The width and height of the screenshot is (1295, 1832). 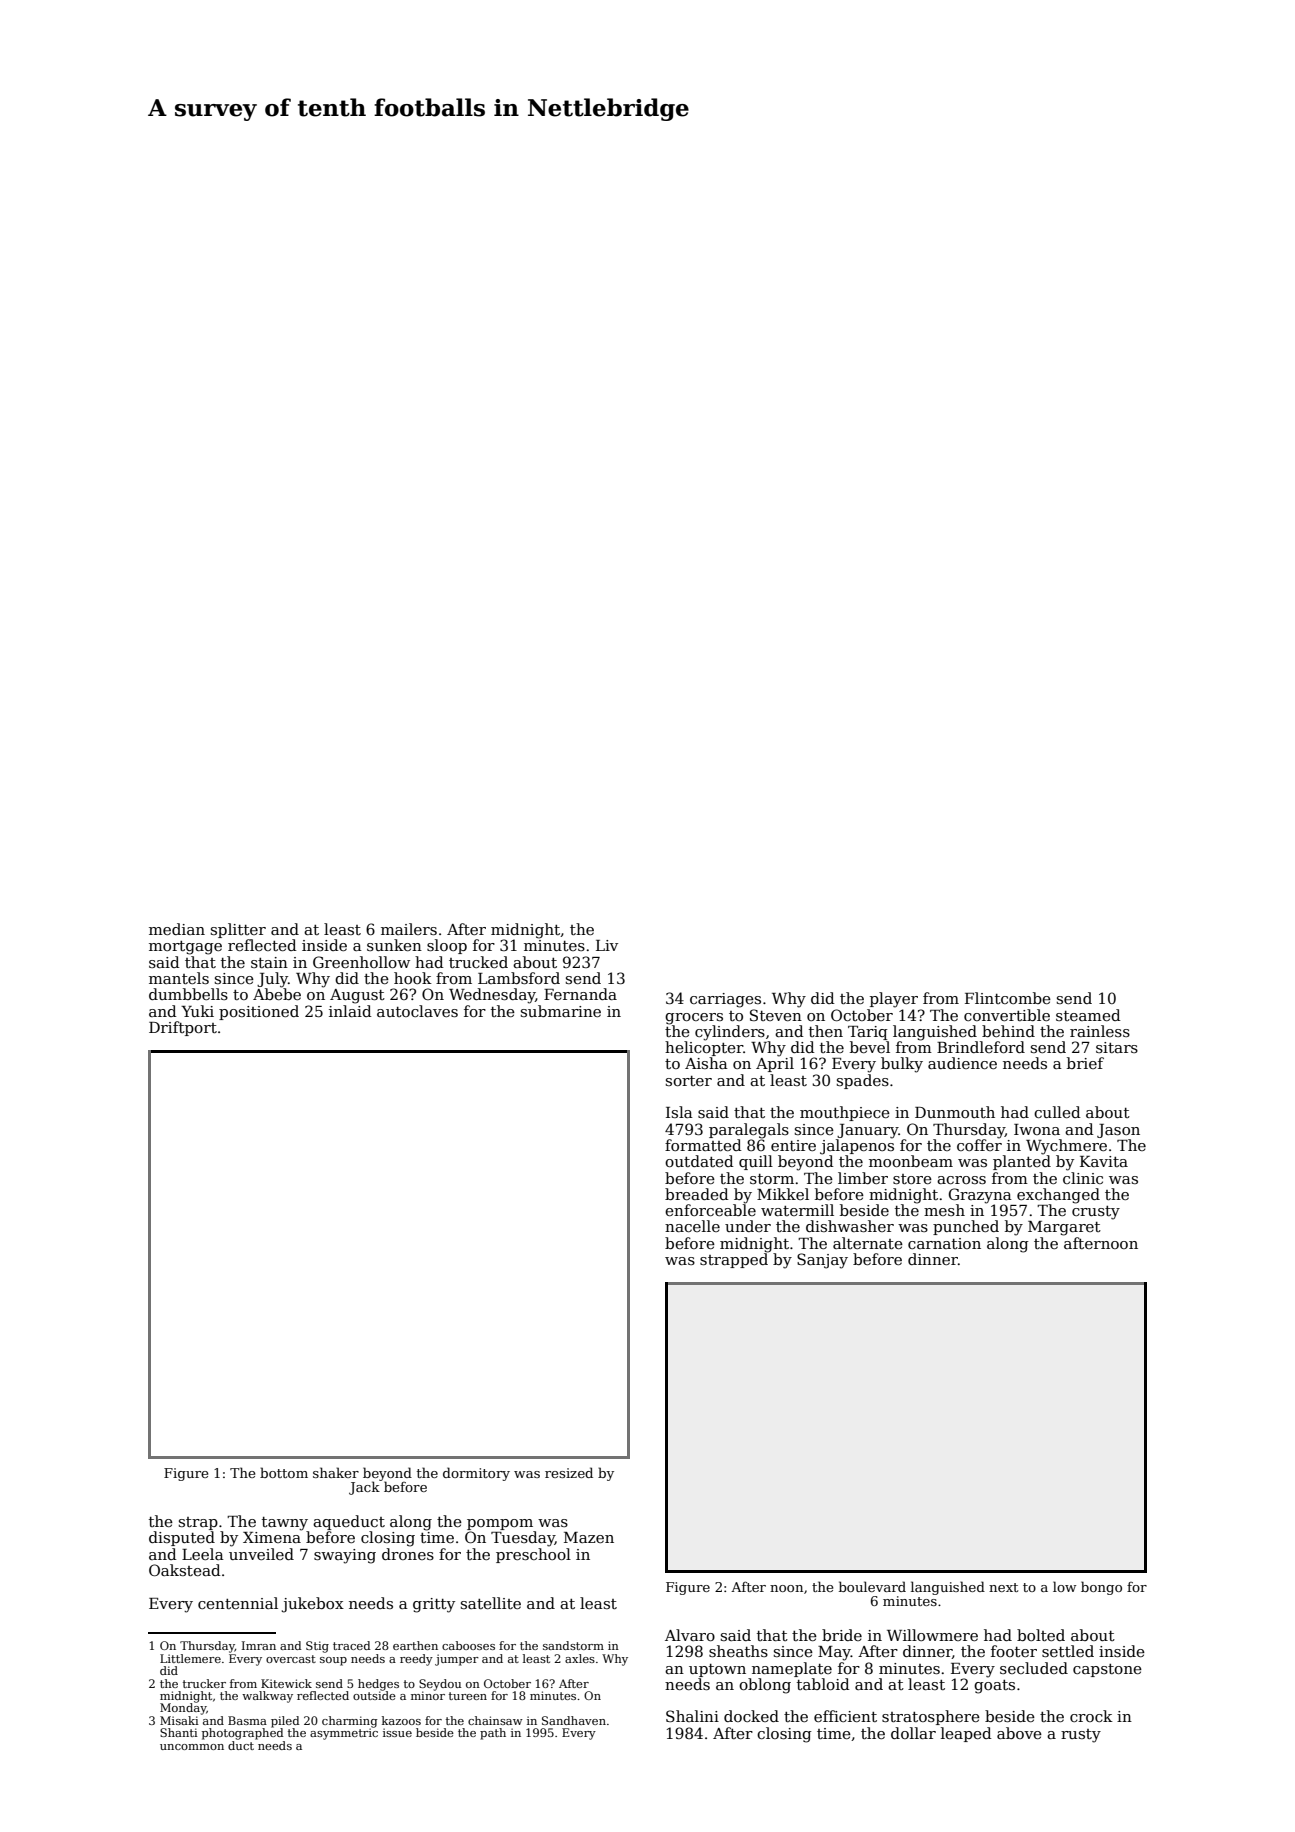 What do you see at coordinates (238, 930) in the screenshot?
I see `splitter` at bounding box center [238, 930].
